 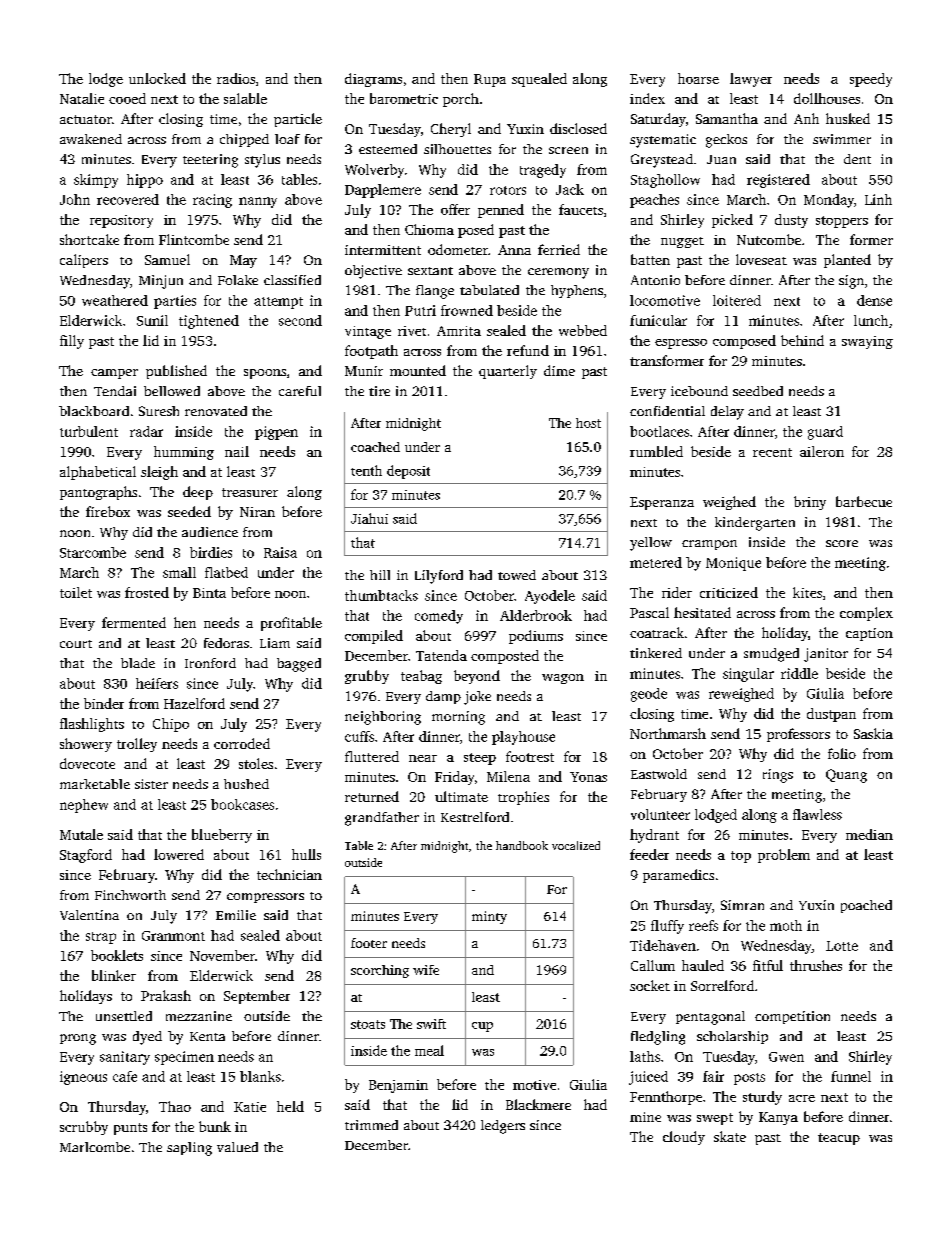 What do you see at coordinates (117, 955) in the screenshot?
I see `booklets` at bounding box center [117, 955].
